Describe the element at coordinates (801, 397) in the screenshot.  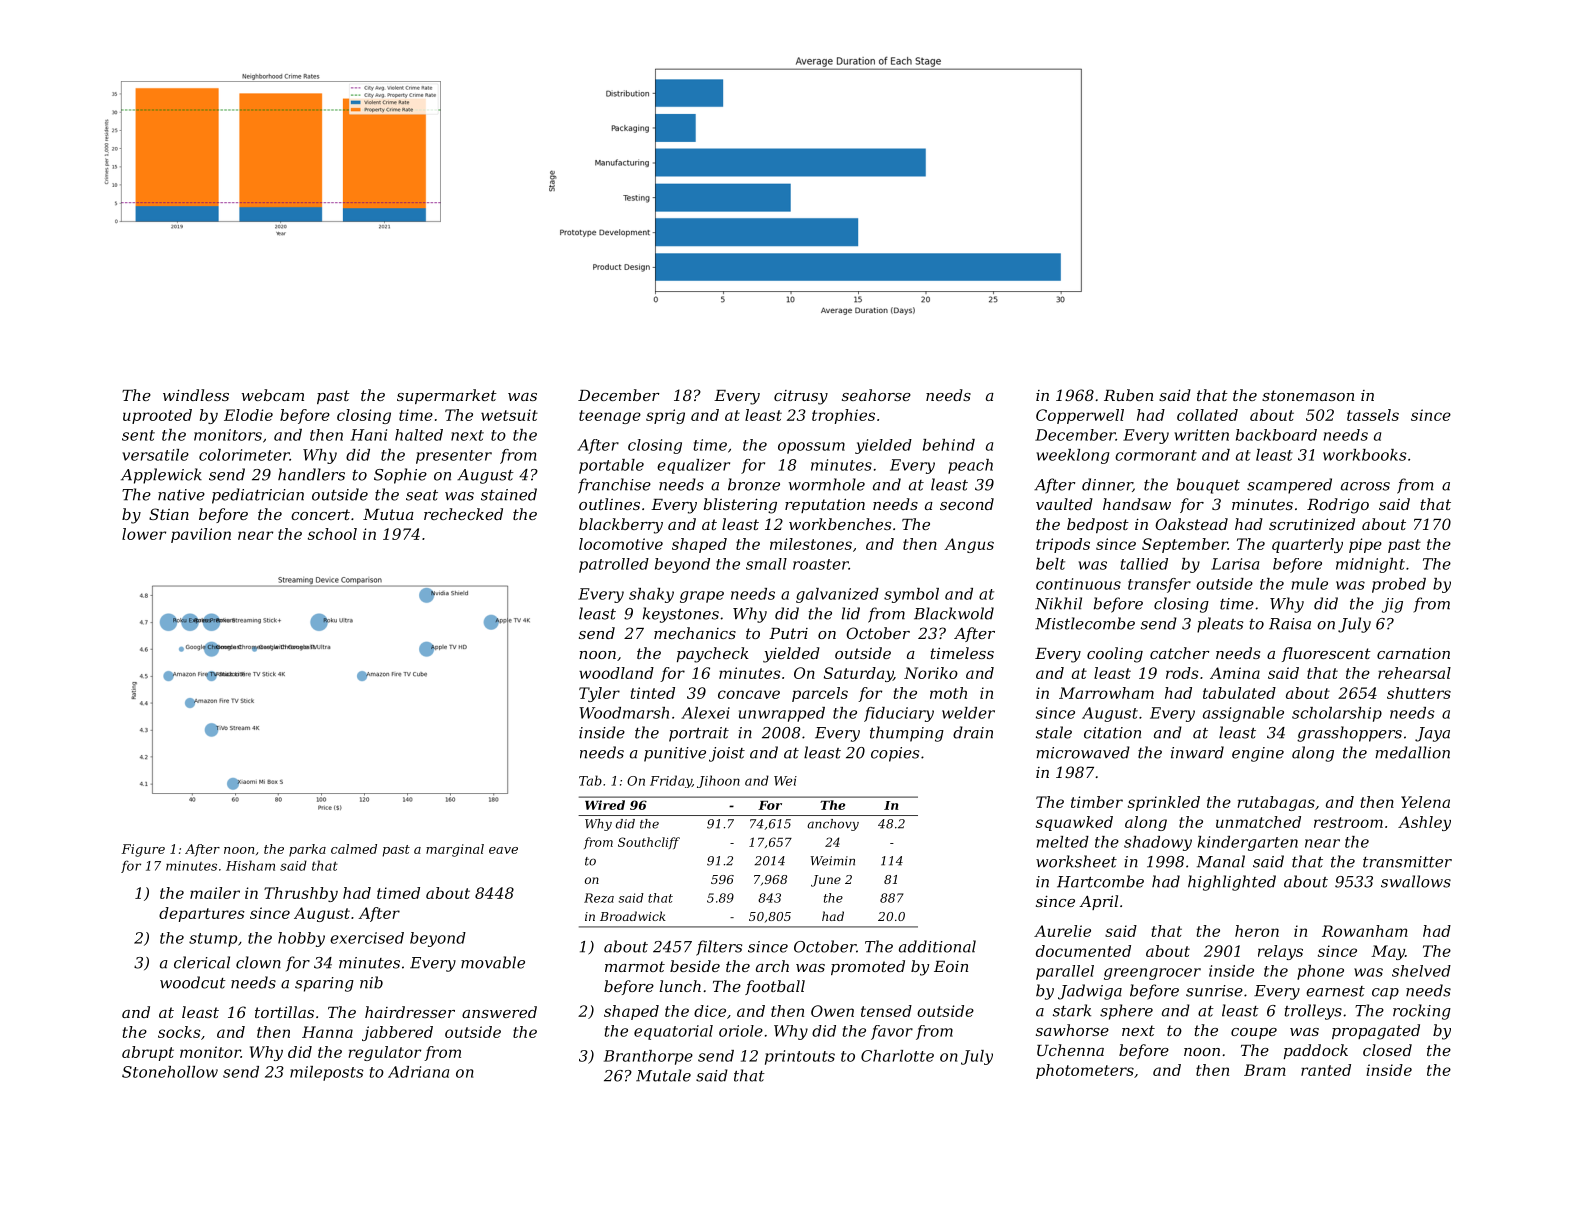
I see `citrusy` at that location.
